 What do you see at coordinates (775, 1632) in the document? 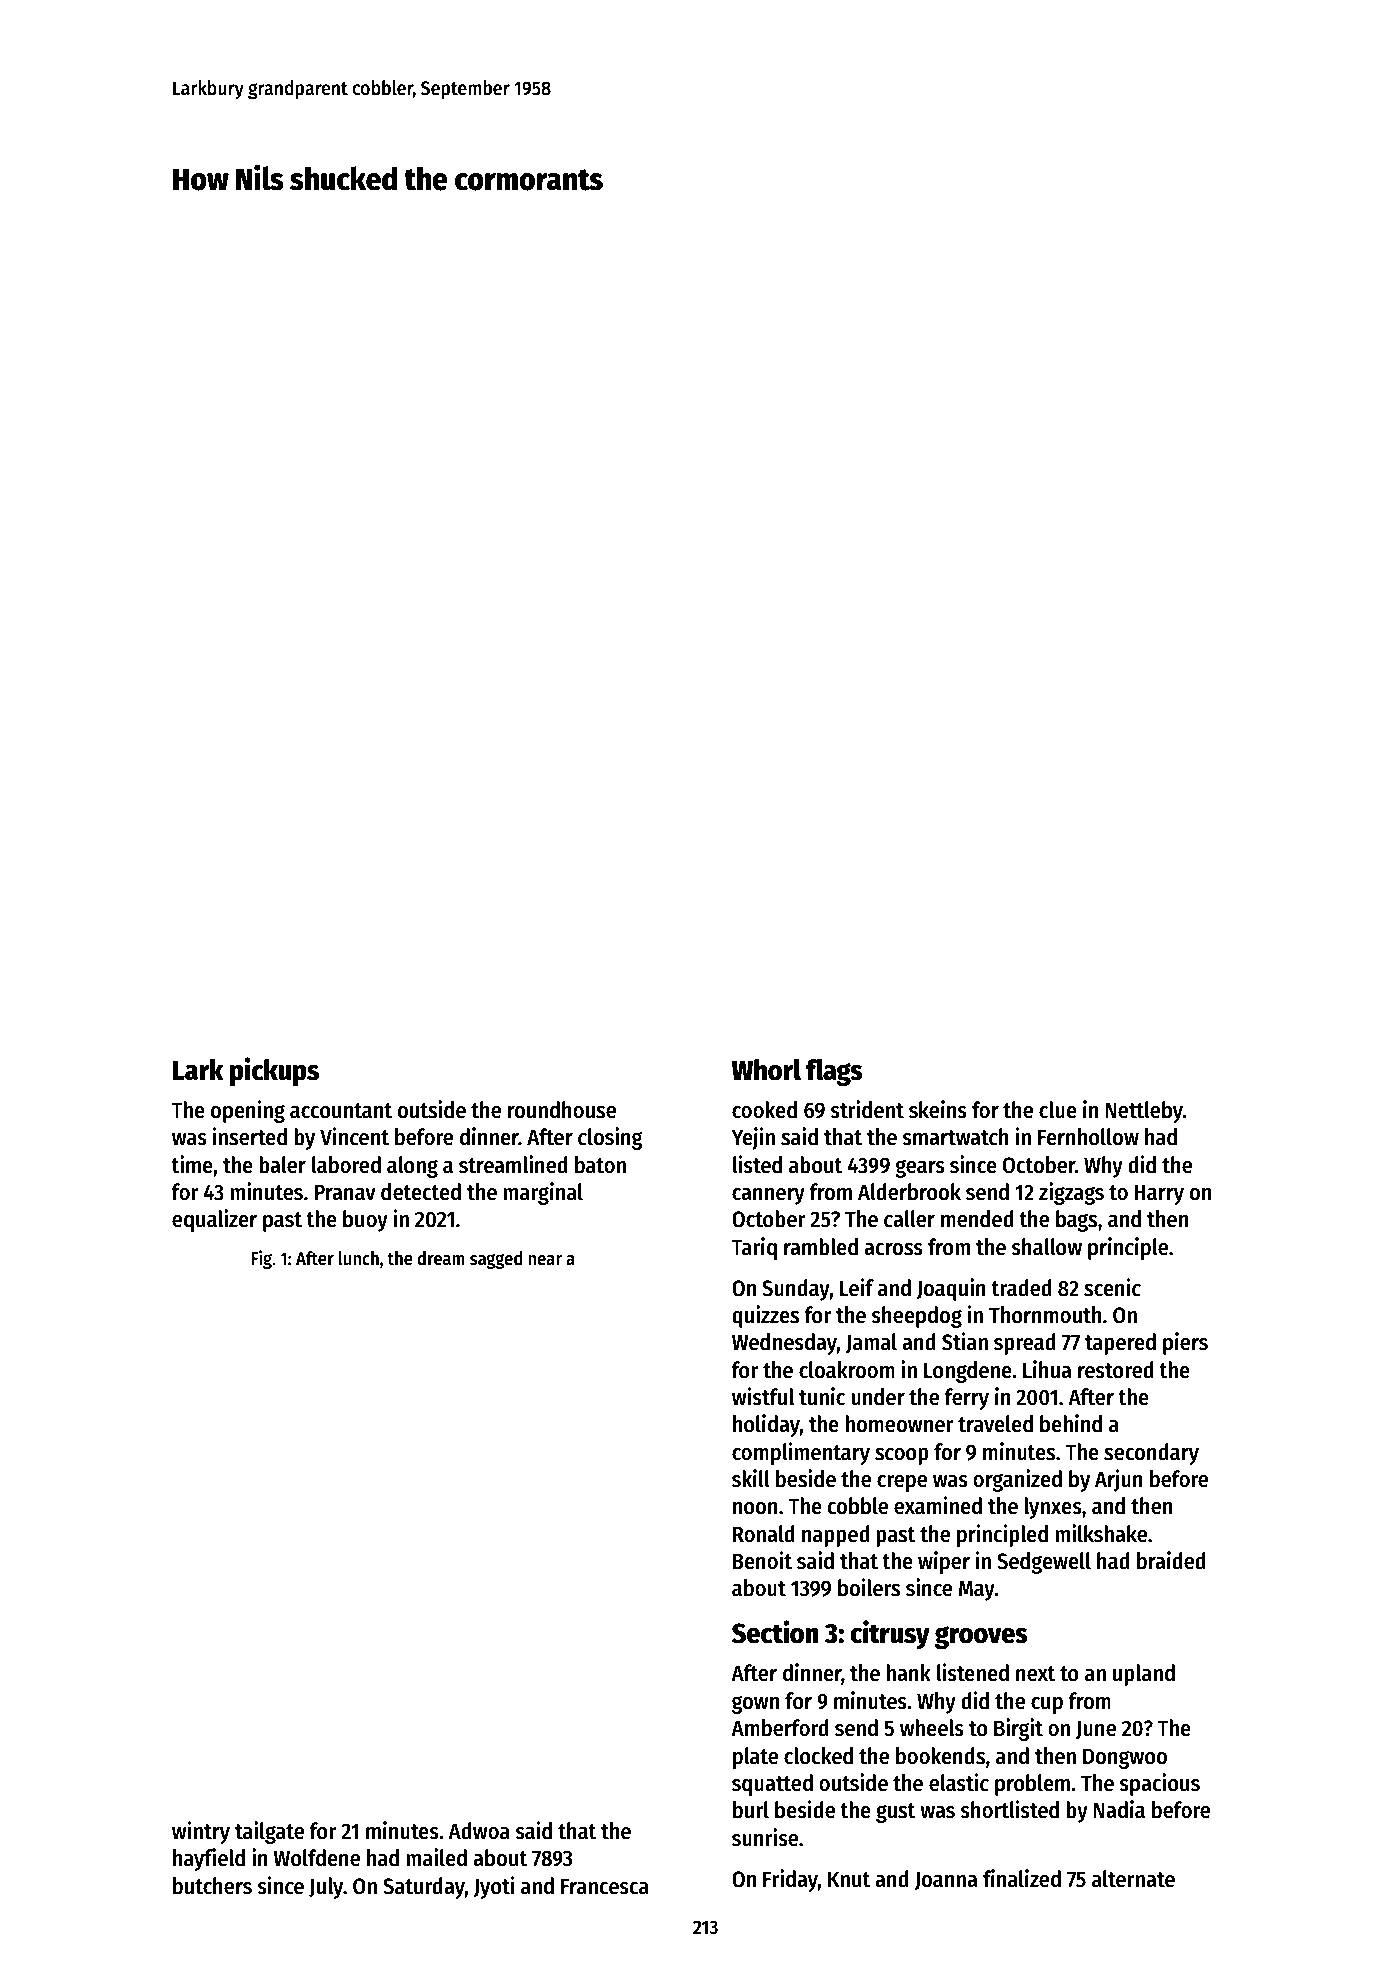
I see `Section` at bounding box center [775, 1632].
